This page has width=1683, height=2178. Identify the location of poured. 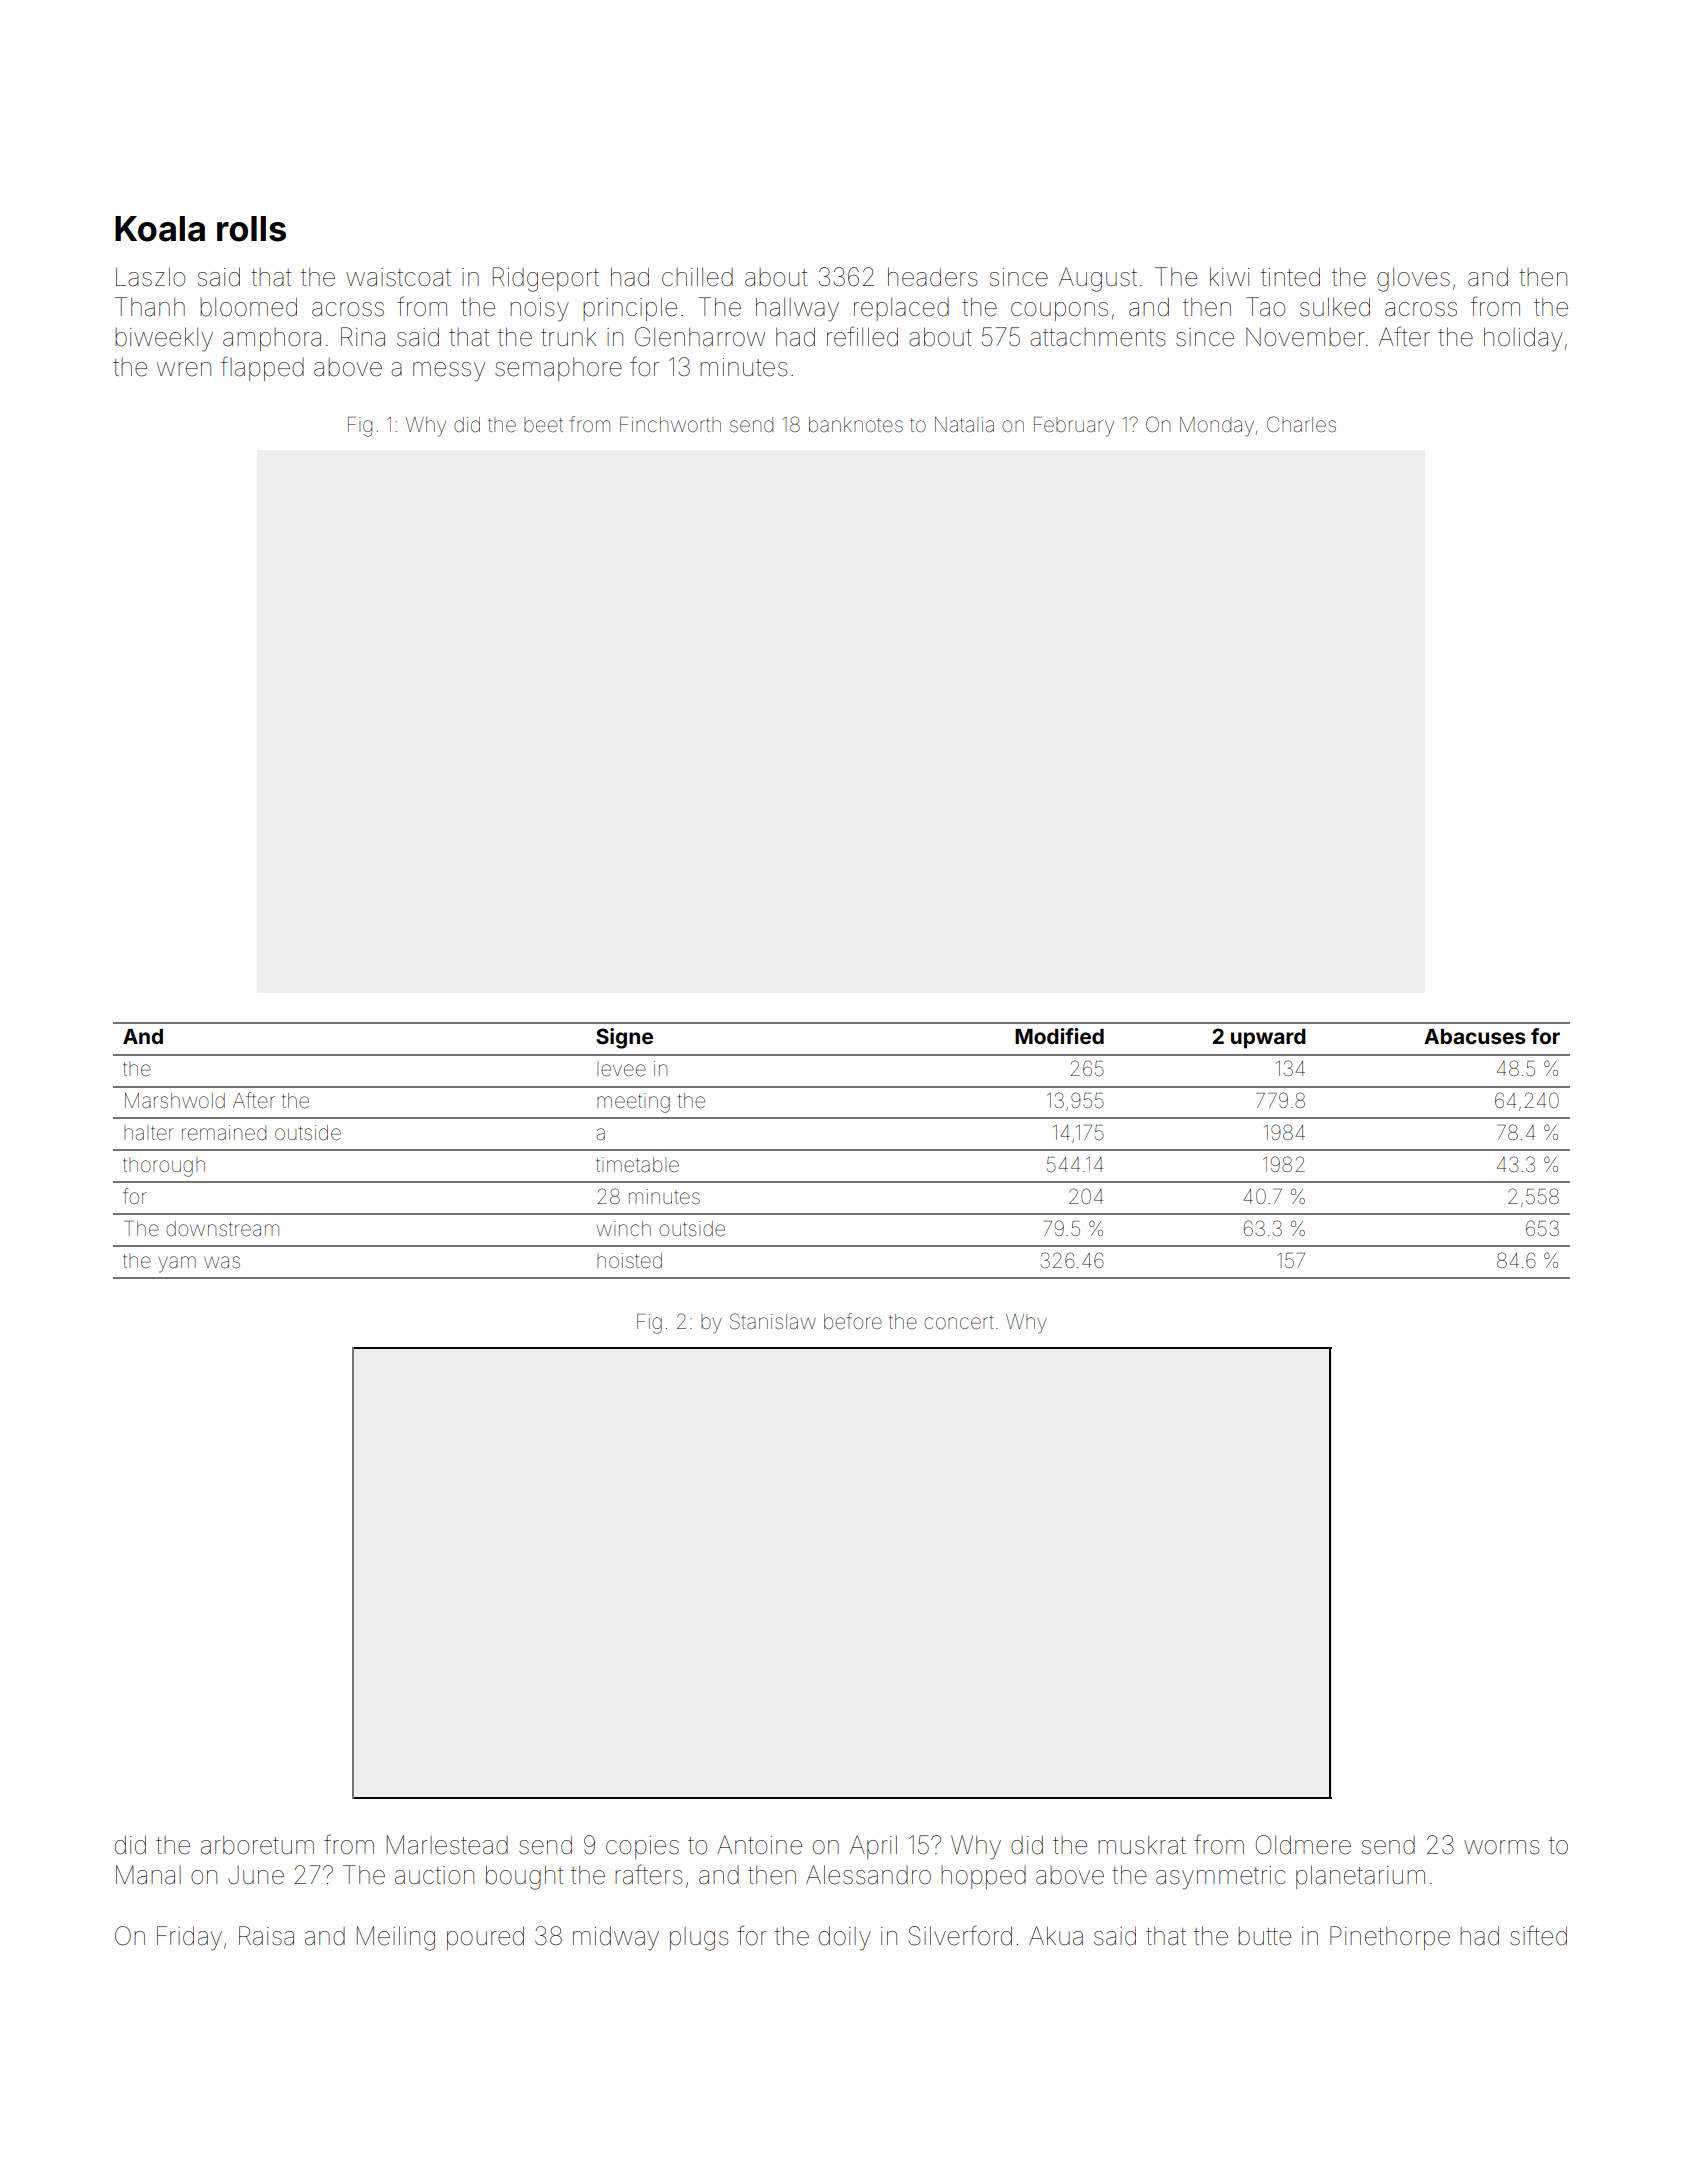
(485, 1938).
